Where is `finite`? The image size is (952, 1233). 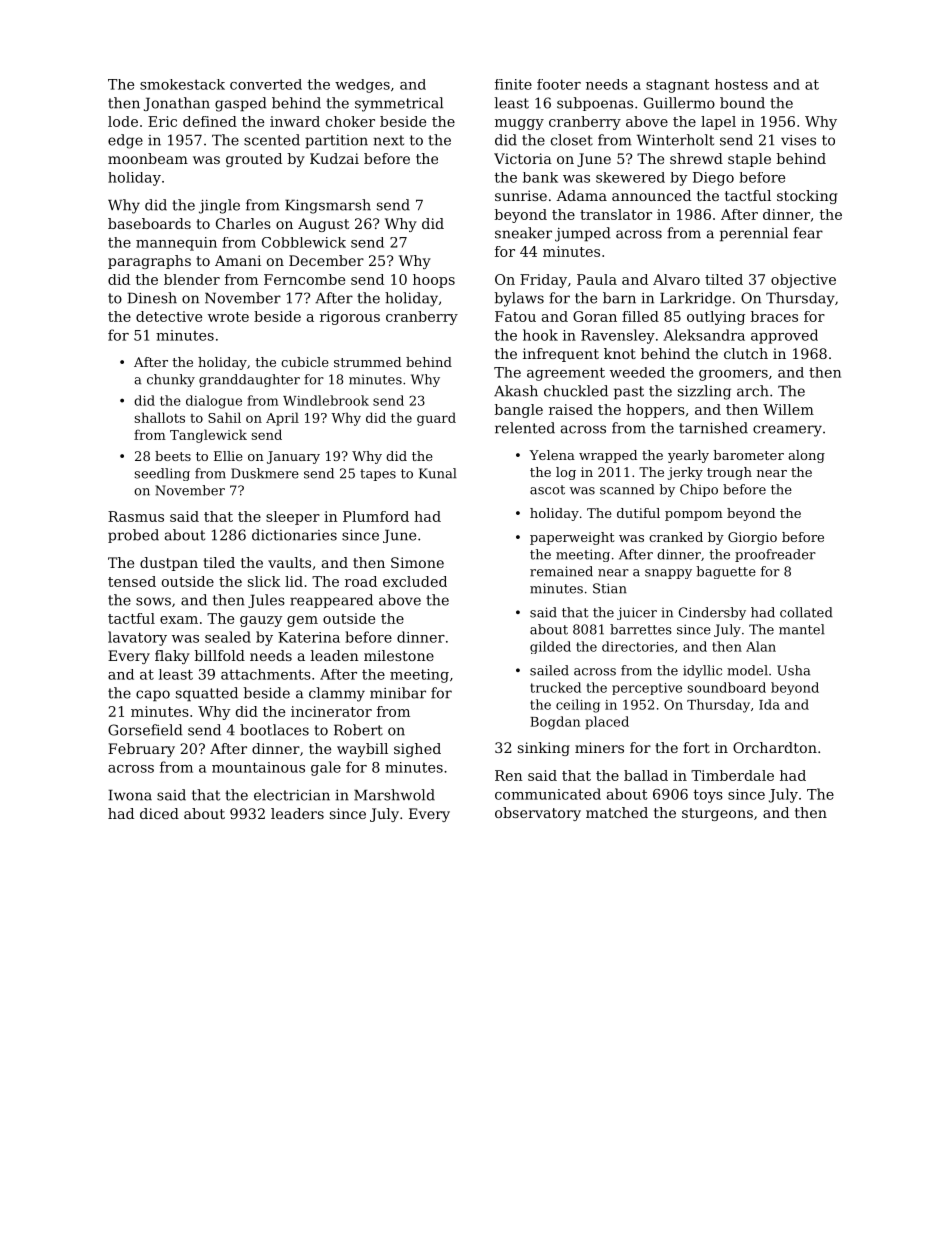
finite is located at coordinates (513, 84).
